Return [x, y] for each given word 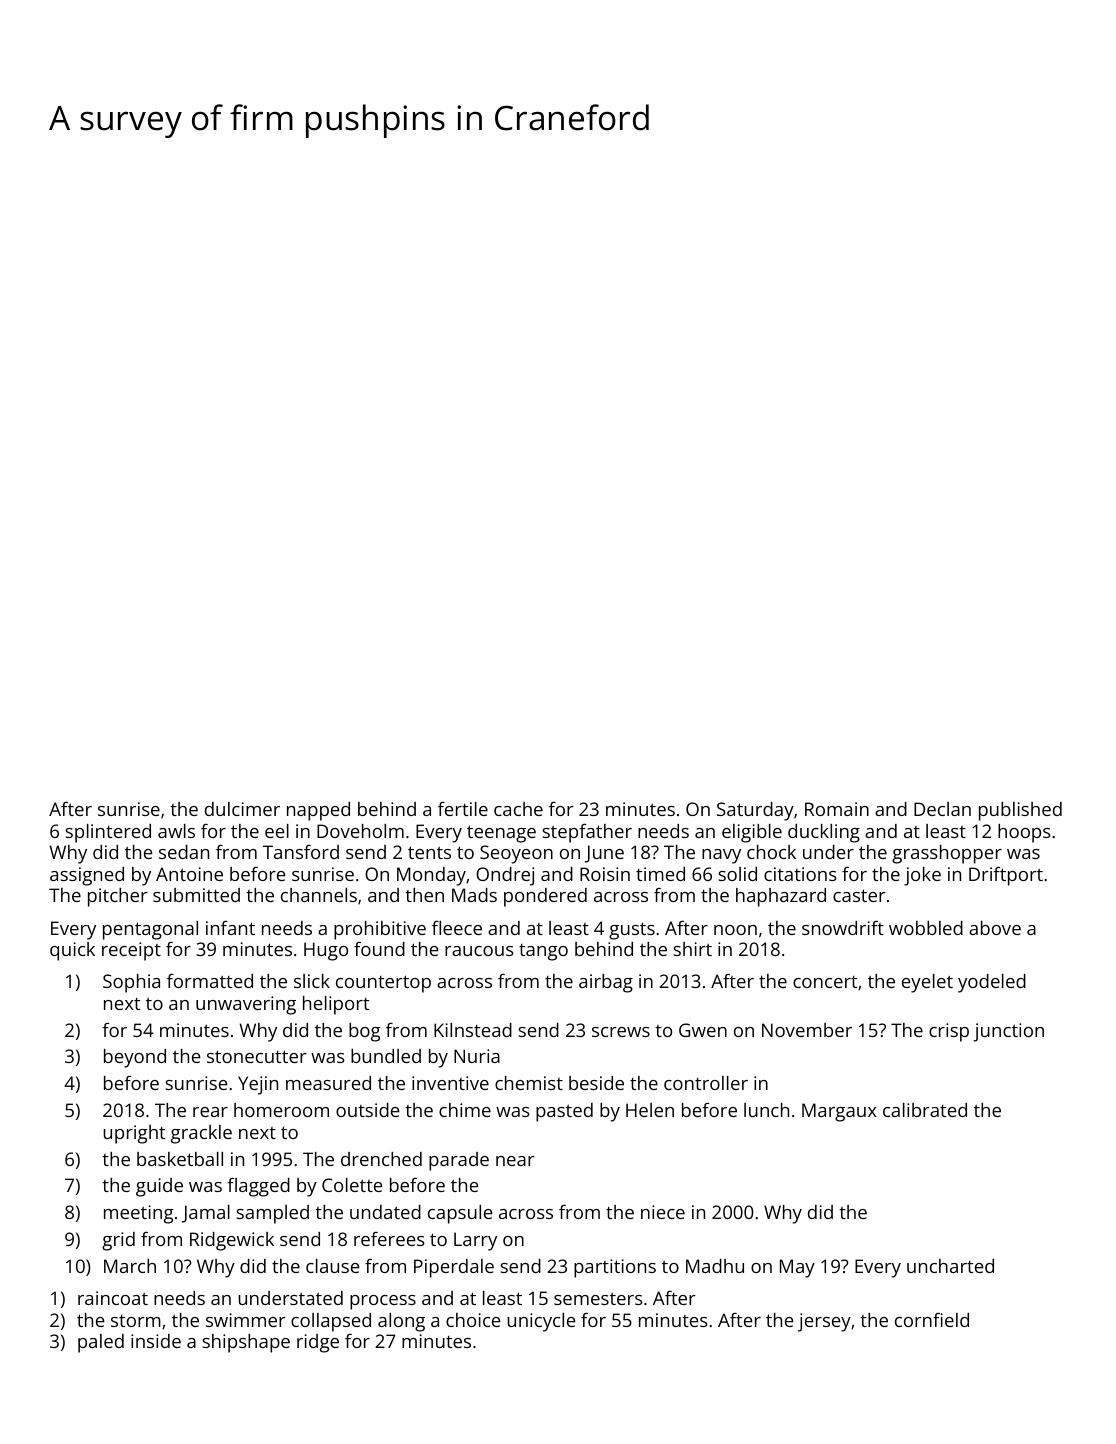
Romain [837, 809]
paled [101, 1343]
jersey [824, 1322]
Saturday [755, 811]
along [401, 1322]
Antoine [189, 874]
